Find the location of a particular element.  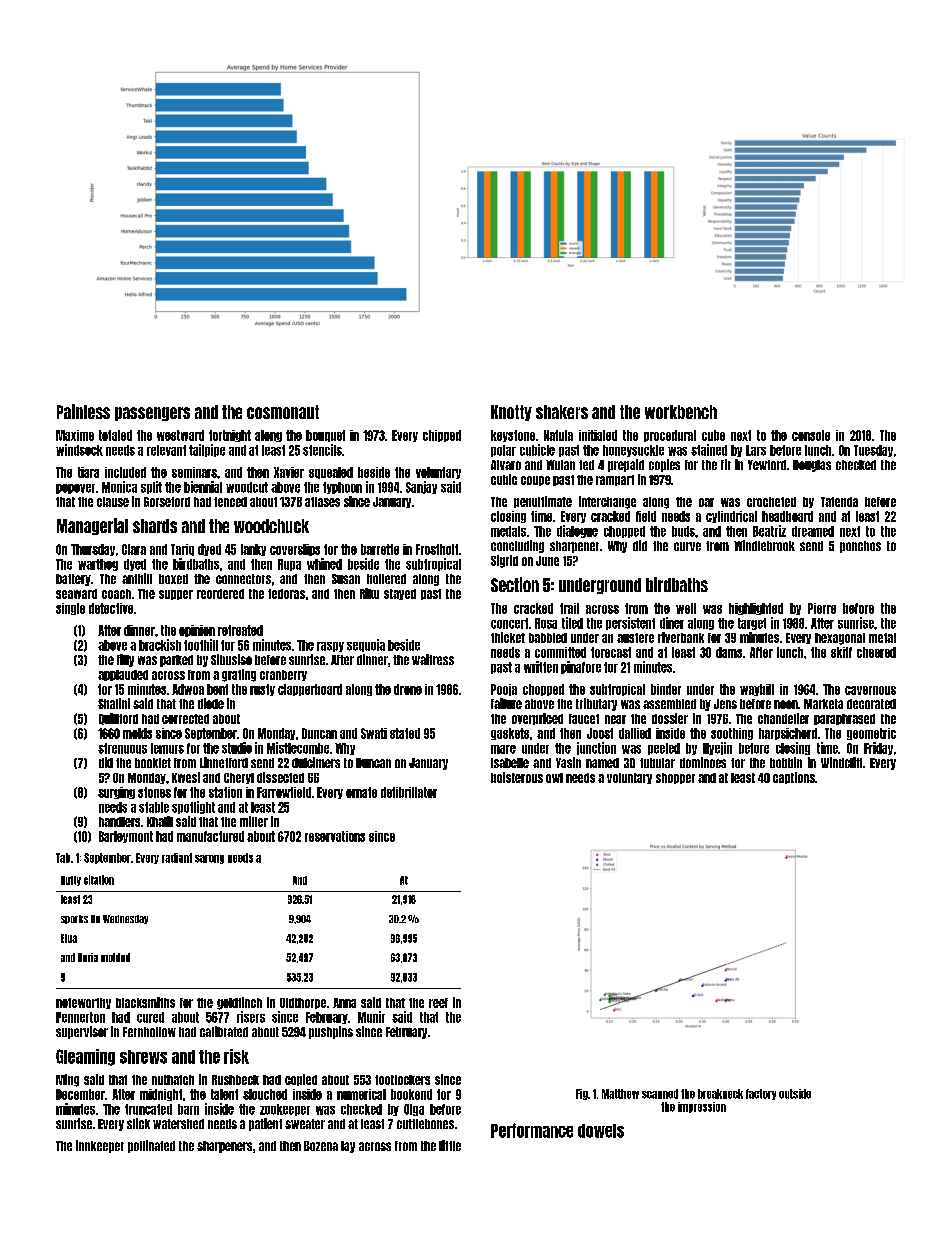

well is located at coordinates (686, 608).
